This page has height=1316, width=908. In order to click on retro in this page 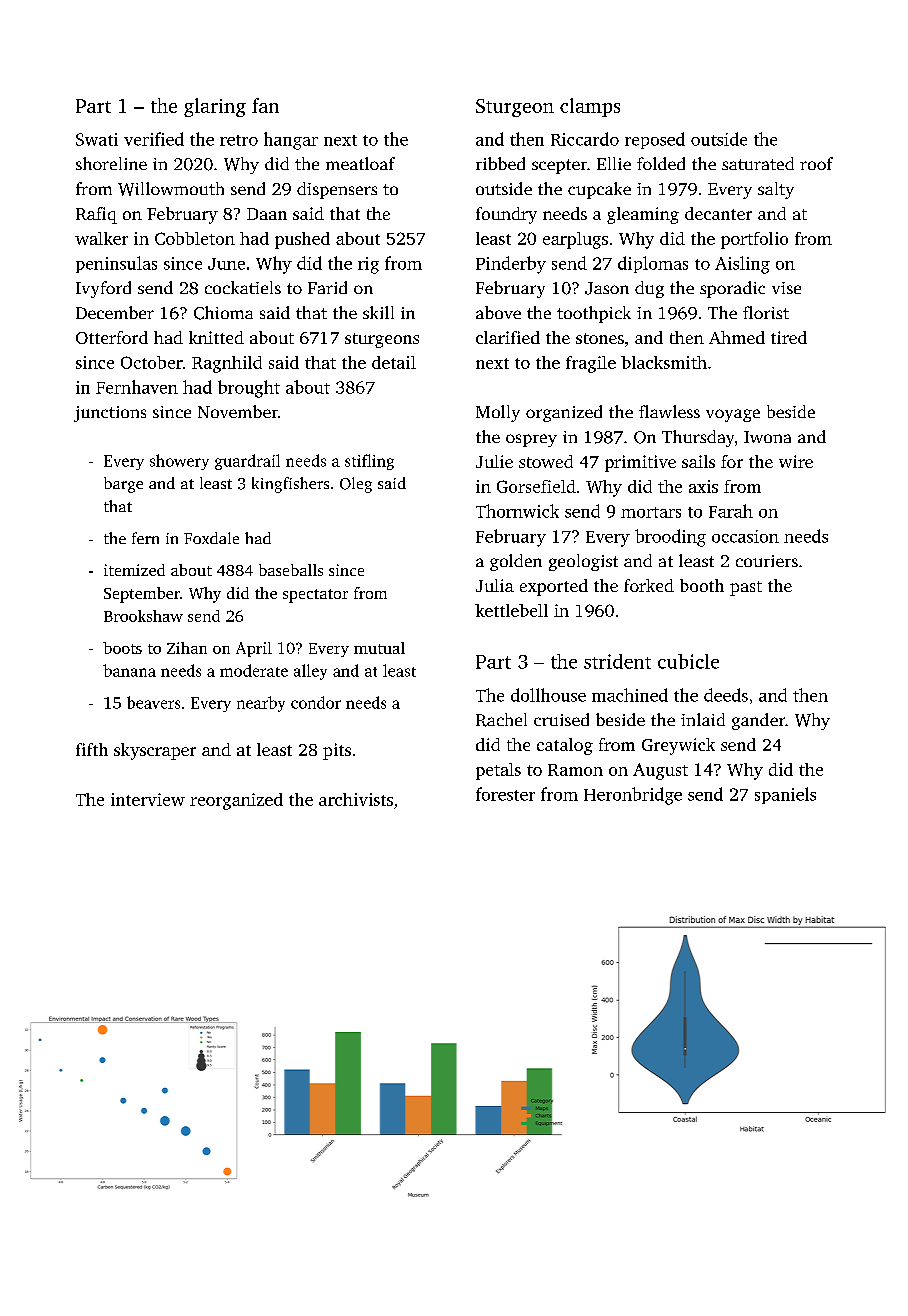, I will do `click(239, 140)`.
